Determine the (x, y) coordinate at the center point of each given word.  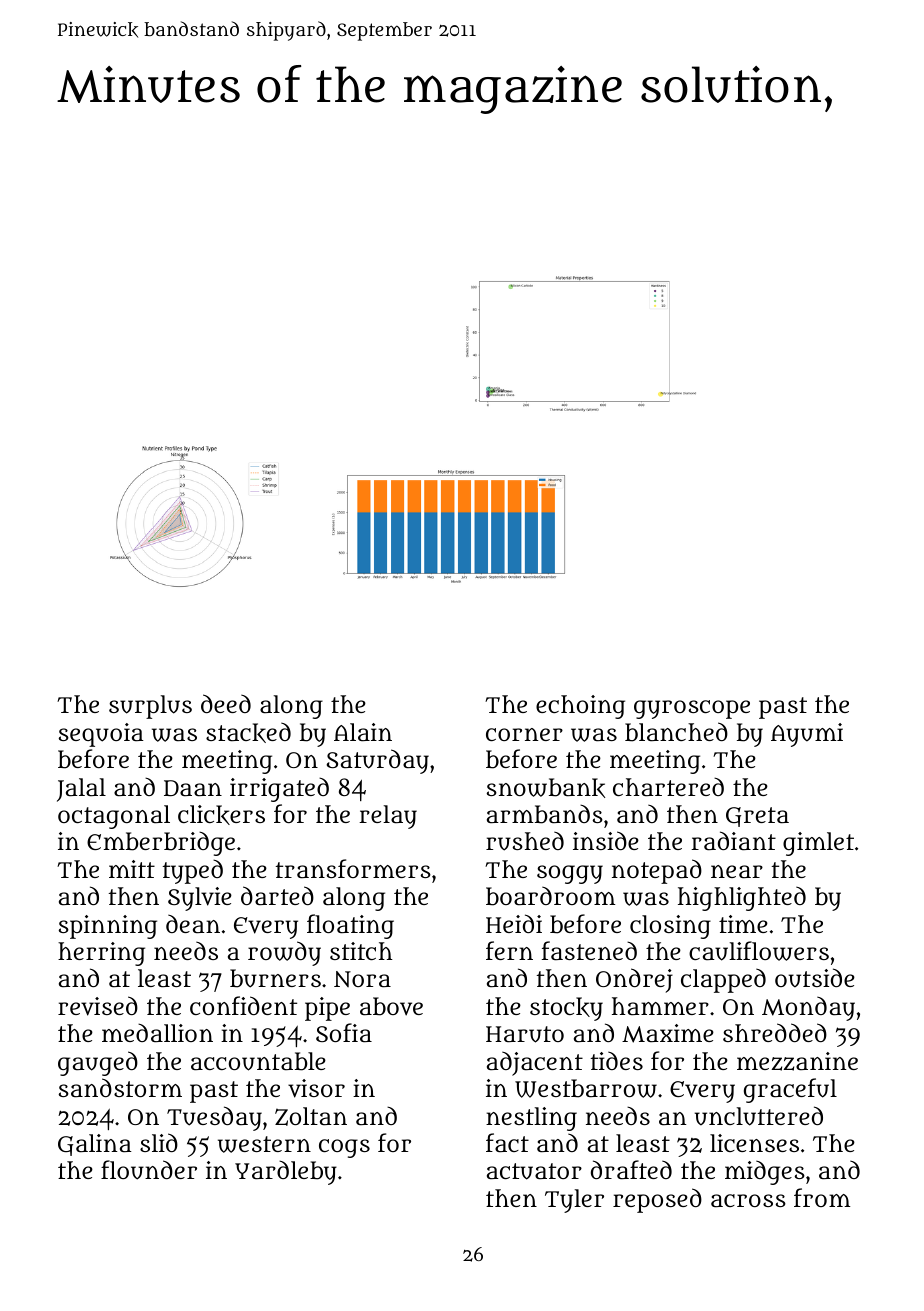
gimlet (818, 844)
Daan (193, 788)
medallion (157, 1033)
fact (507, 1142)
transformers (353, 869)
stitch (361, 951)
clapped (723, 980)
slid (159, 1142)
